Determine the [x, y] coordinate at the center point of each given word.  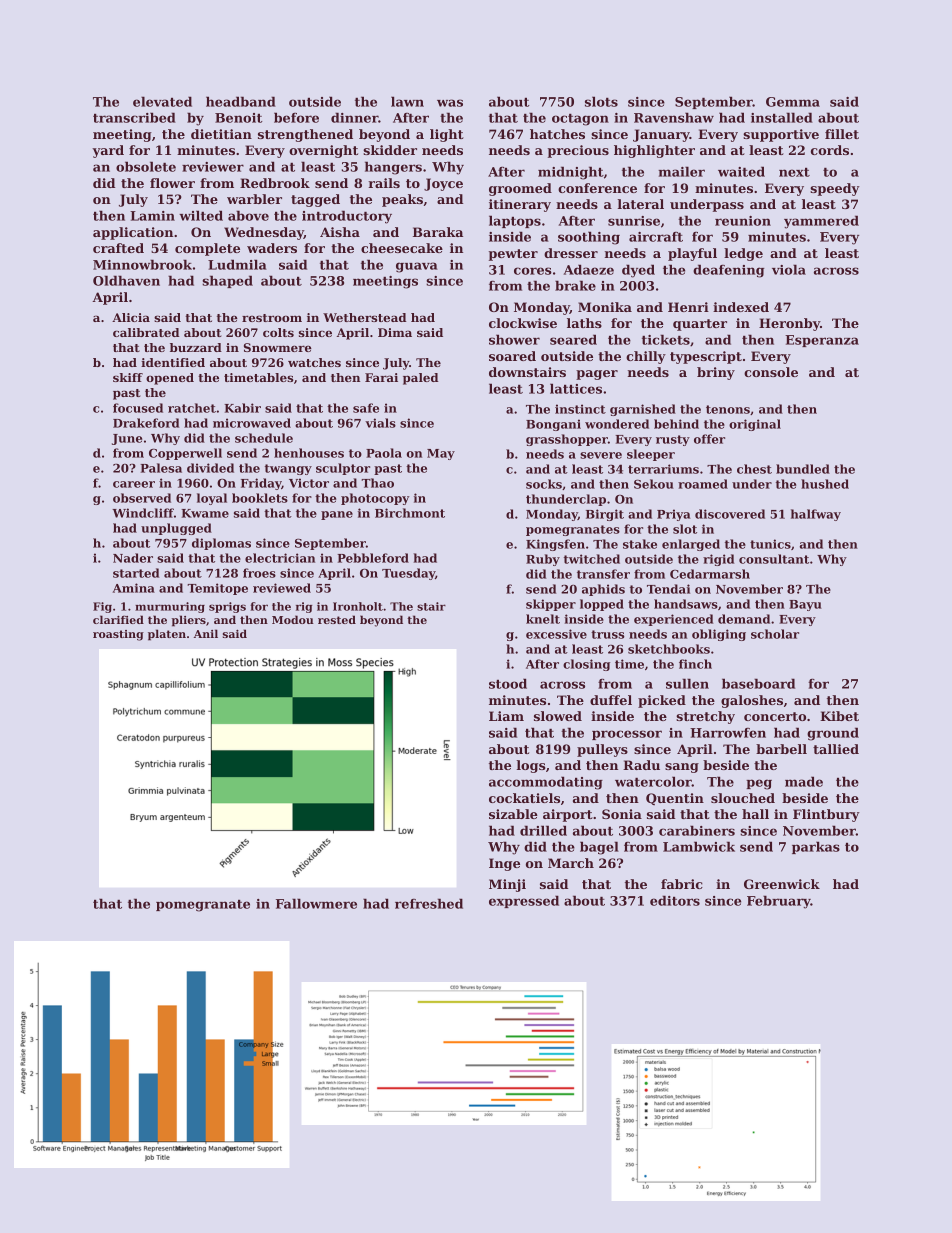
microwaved [252, 423]
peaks [402, 200]
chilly [646, 357]
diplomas [221, 544]
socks [544, 484]
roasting [118, 635]
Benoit [238, 118]
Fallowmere [316, 903]
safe [366, 408]
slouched [743, 798]
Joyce [443, 184]
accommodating [546, 783]
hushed [825, 484]
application [133, 233]
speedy [835, 189]
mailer [681, 171]
